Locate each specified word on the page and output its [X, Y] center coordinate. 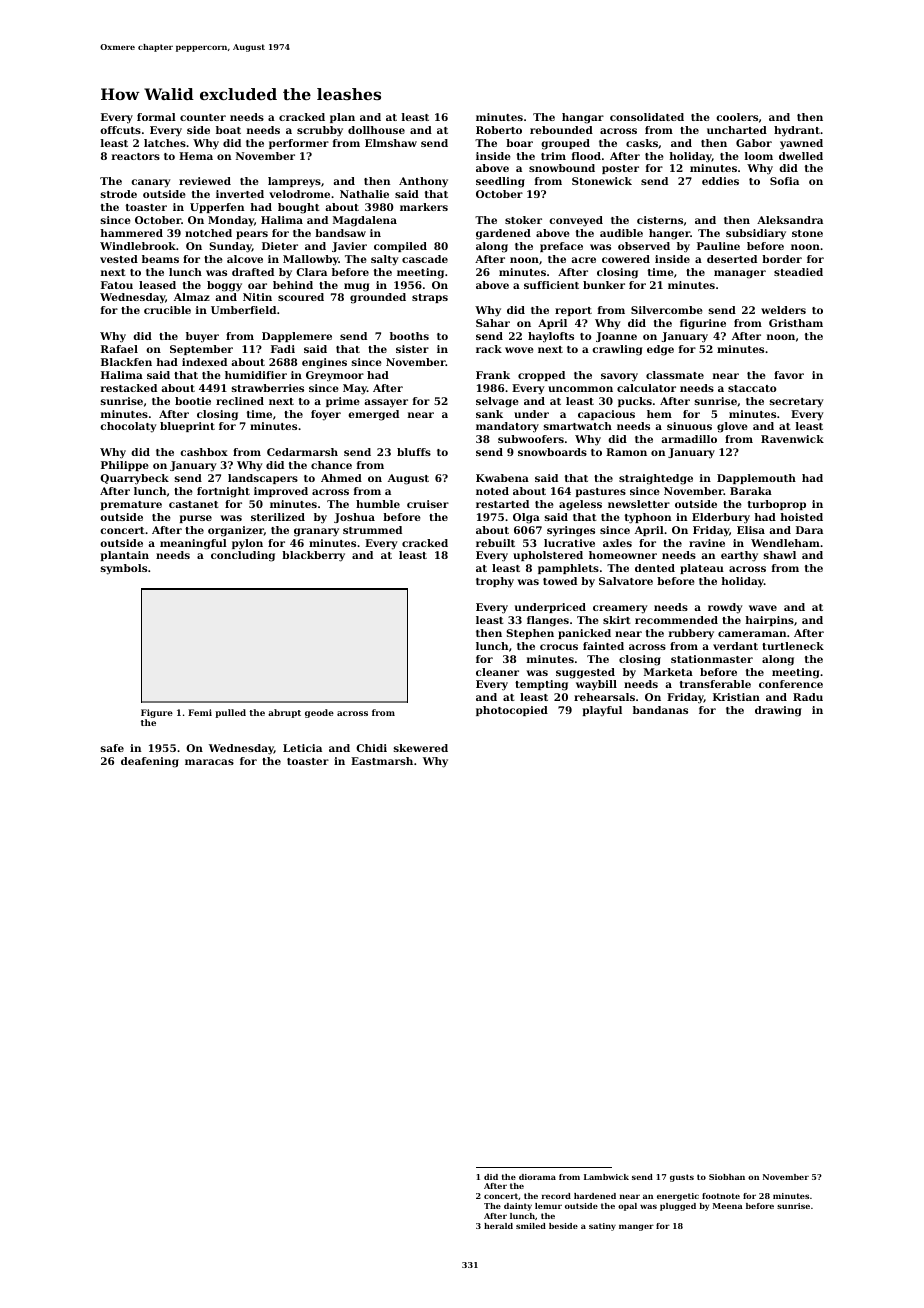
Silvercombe [667, 310]
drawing [778, 711]
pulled [230, 713]
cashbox [204, 452]
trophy [495, 582]
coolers [737, 117]
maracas [209, 762]
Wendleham [785, 543]
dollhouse [376, 130]
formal [156, 117]
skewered [421, 748]
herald [498, 1226]
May [355, 389]
